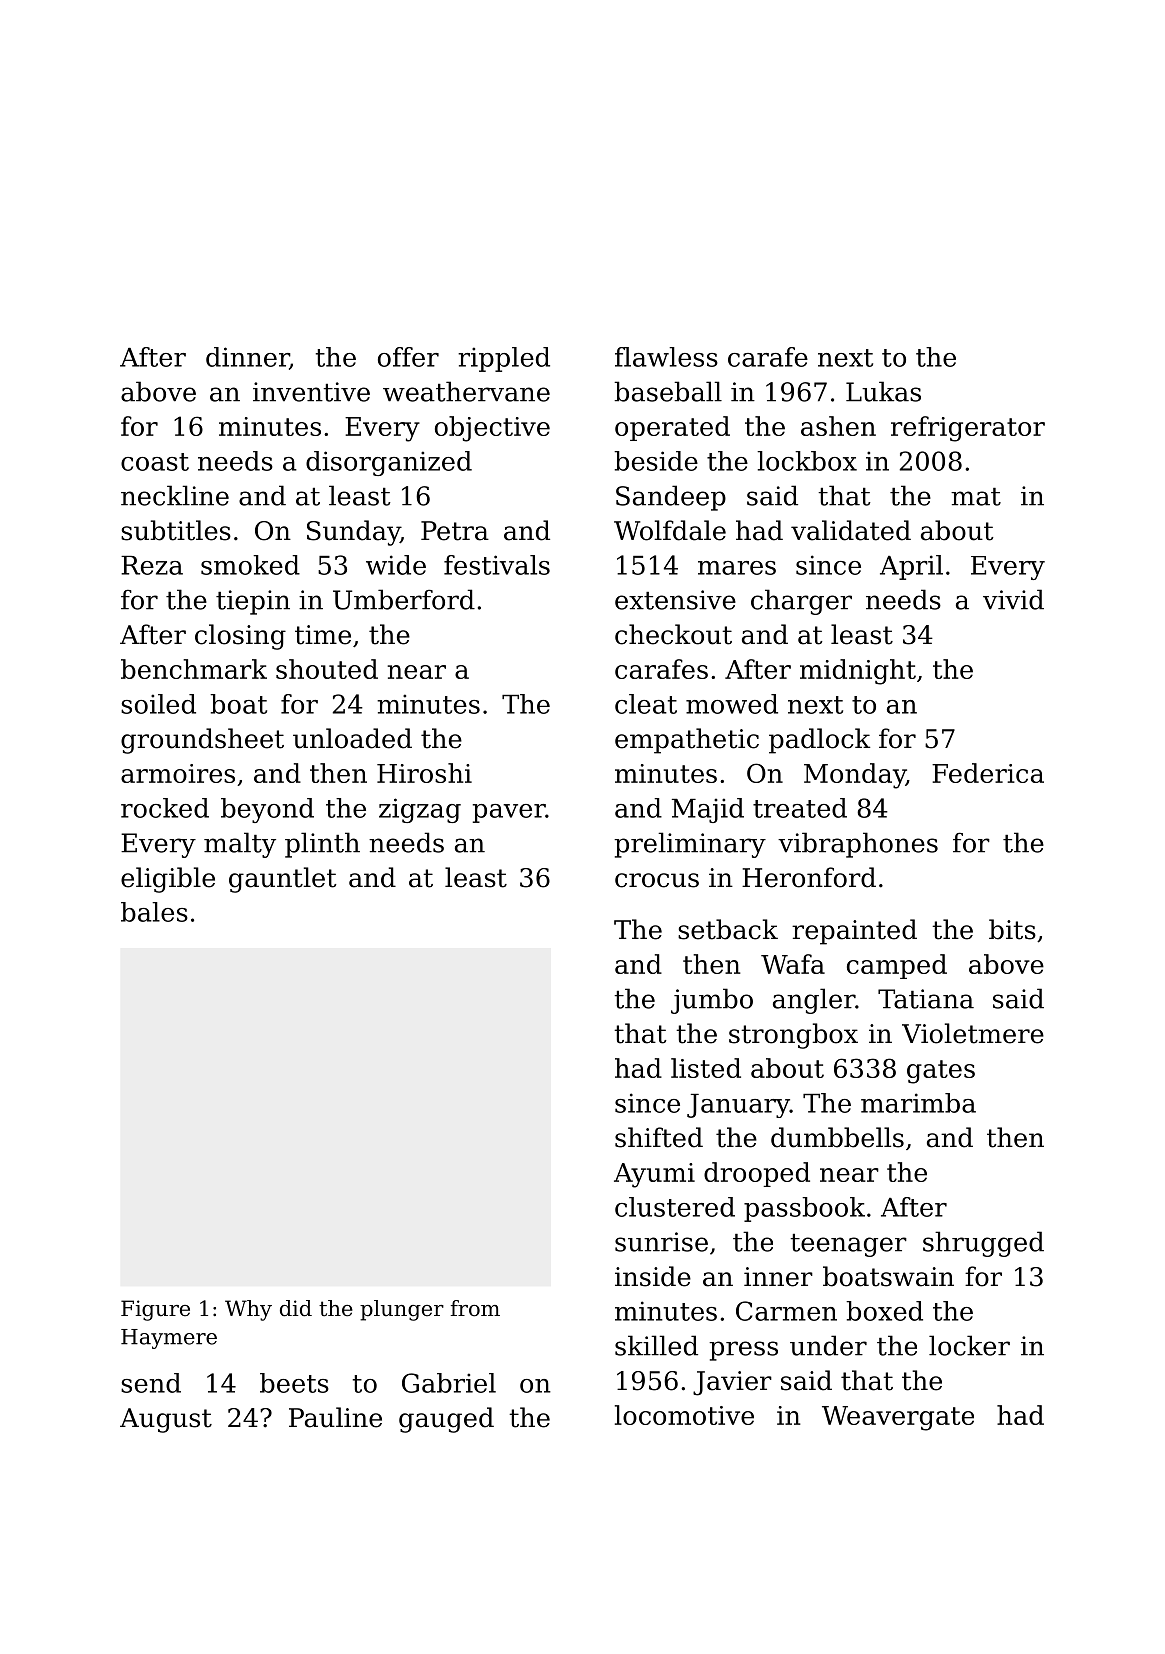 The height and width of the document is (1654, 1165). I want to click on locomotive, so click(684, 1415).
